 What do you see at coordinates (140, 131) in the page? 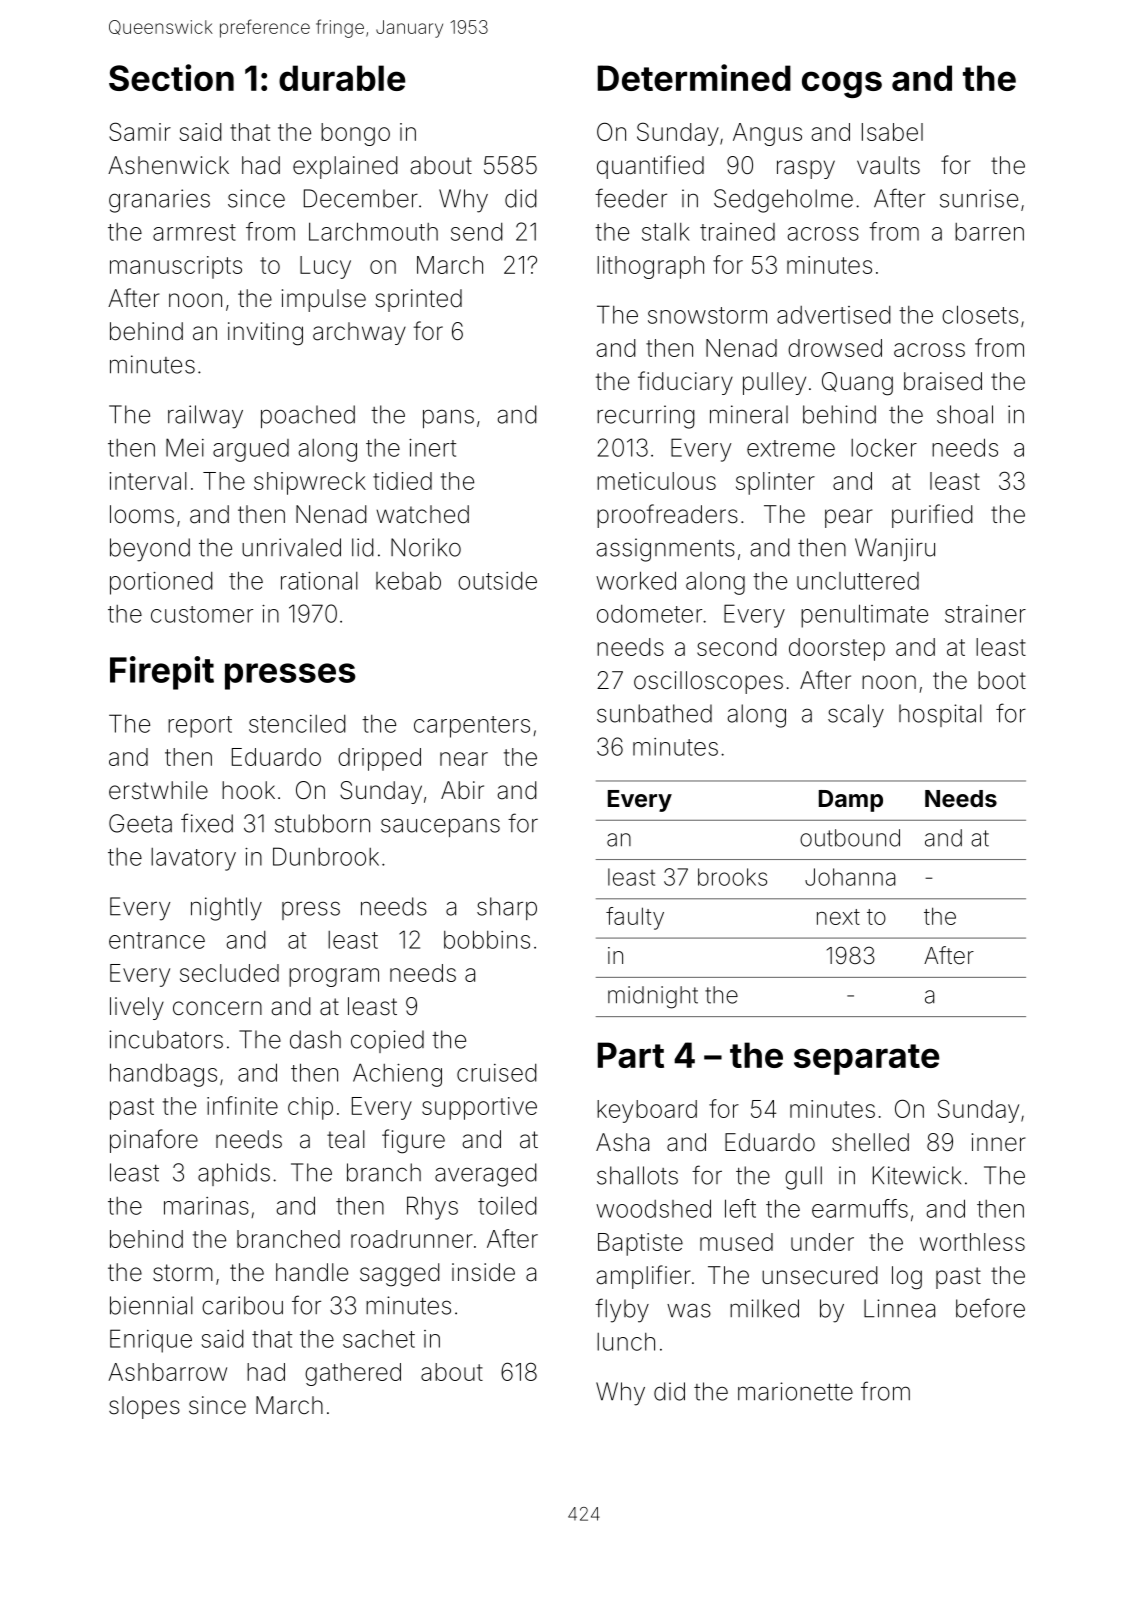
I see `Samir` at bounding box center [140, 131].
